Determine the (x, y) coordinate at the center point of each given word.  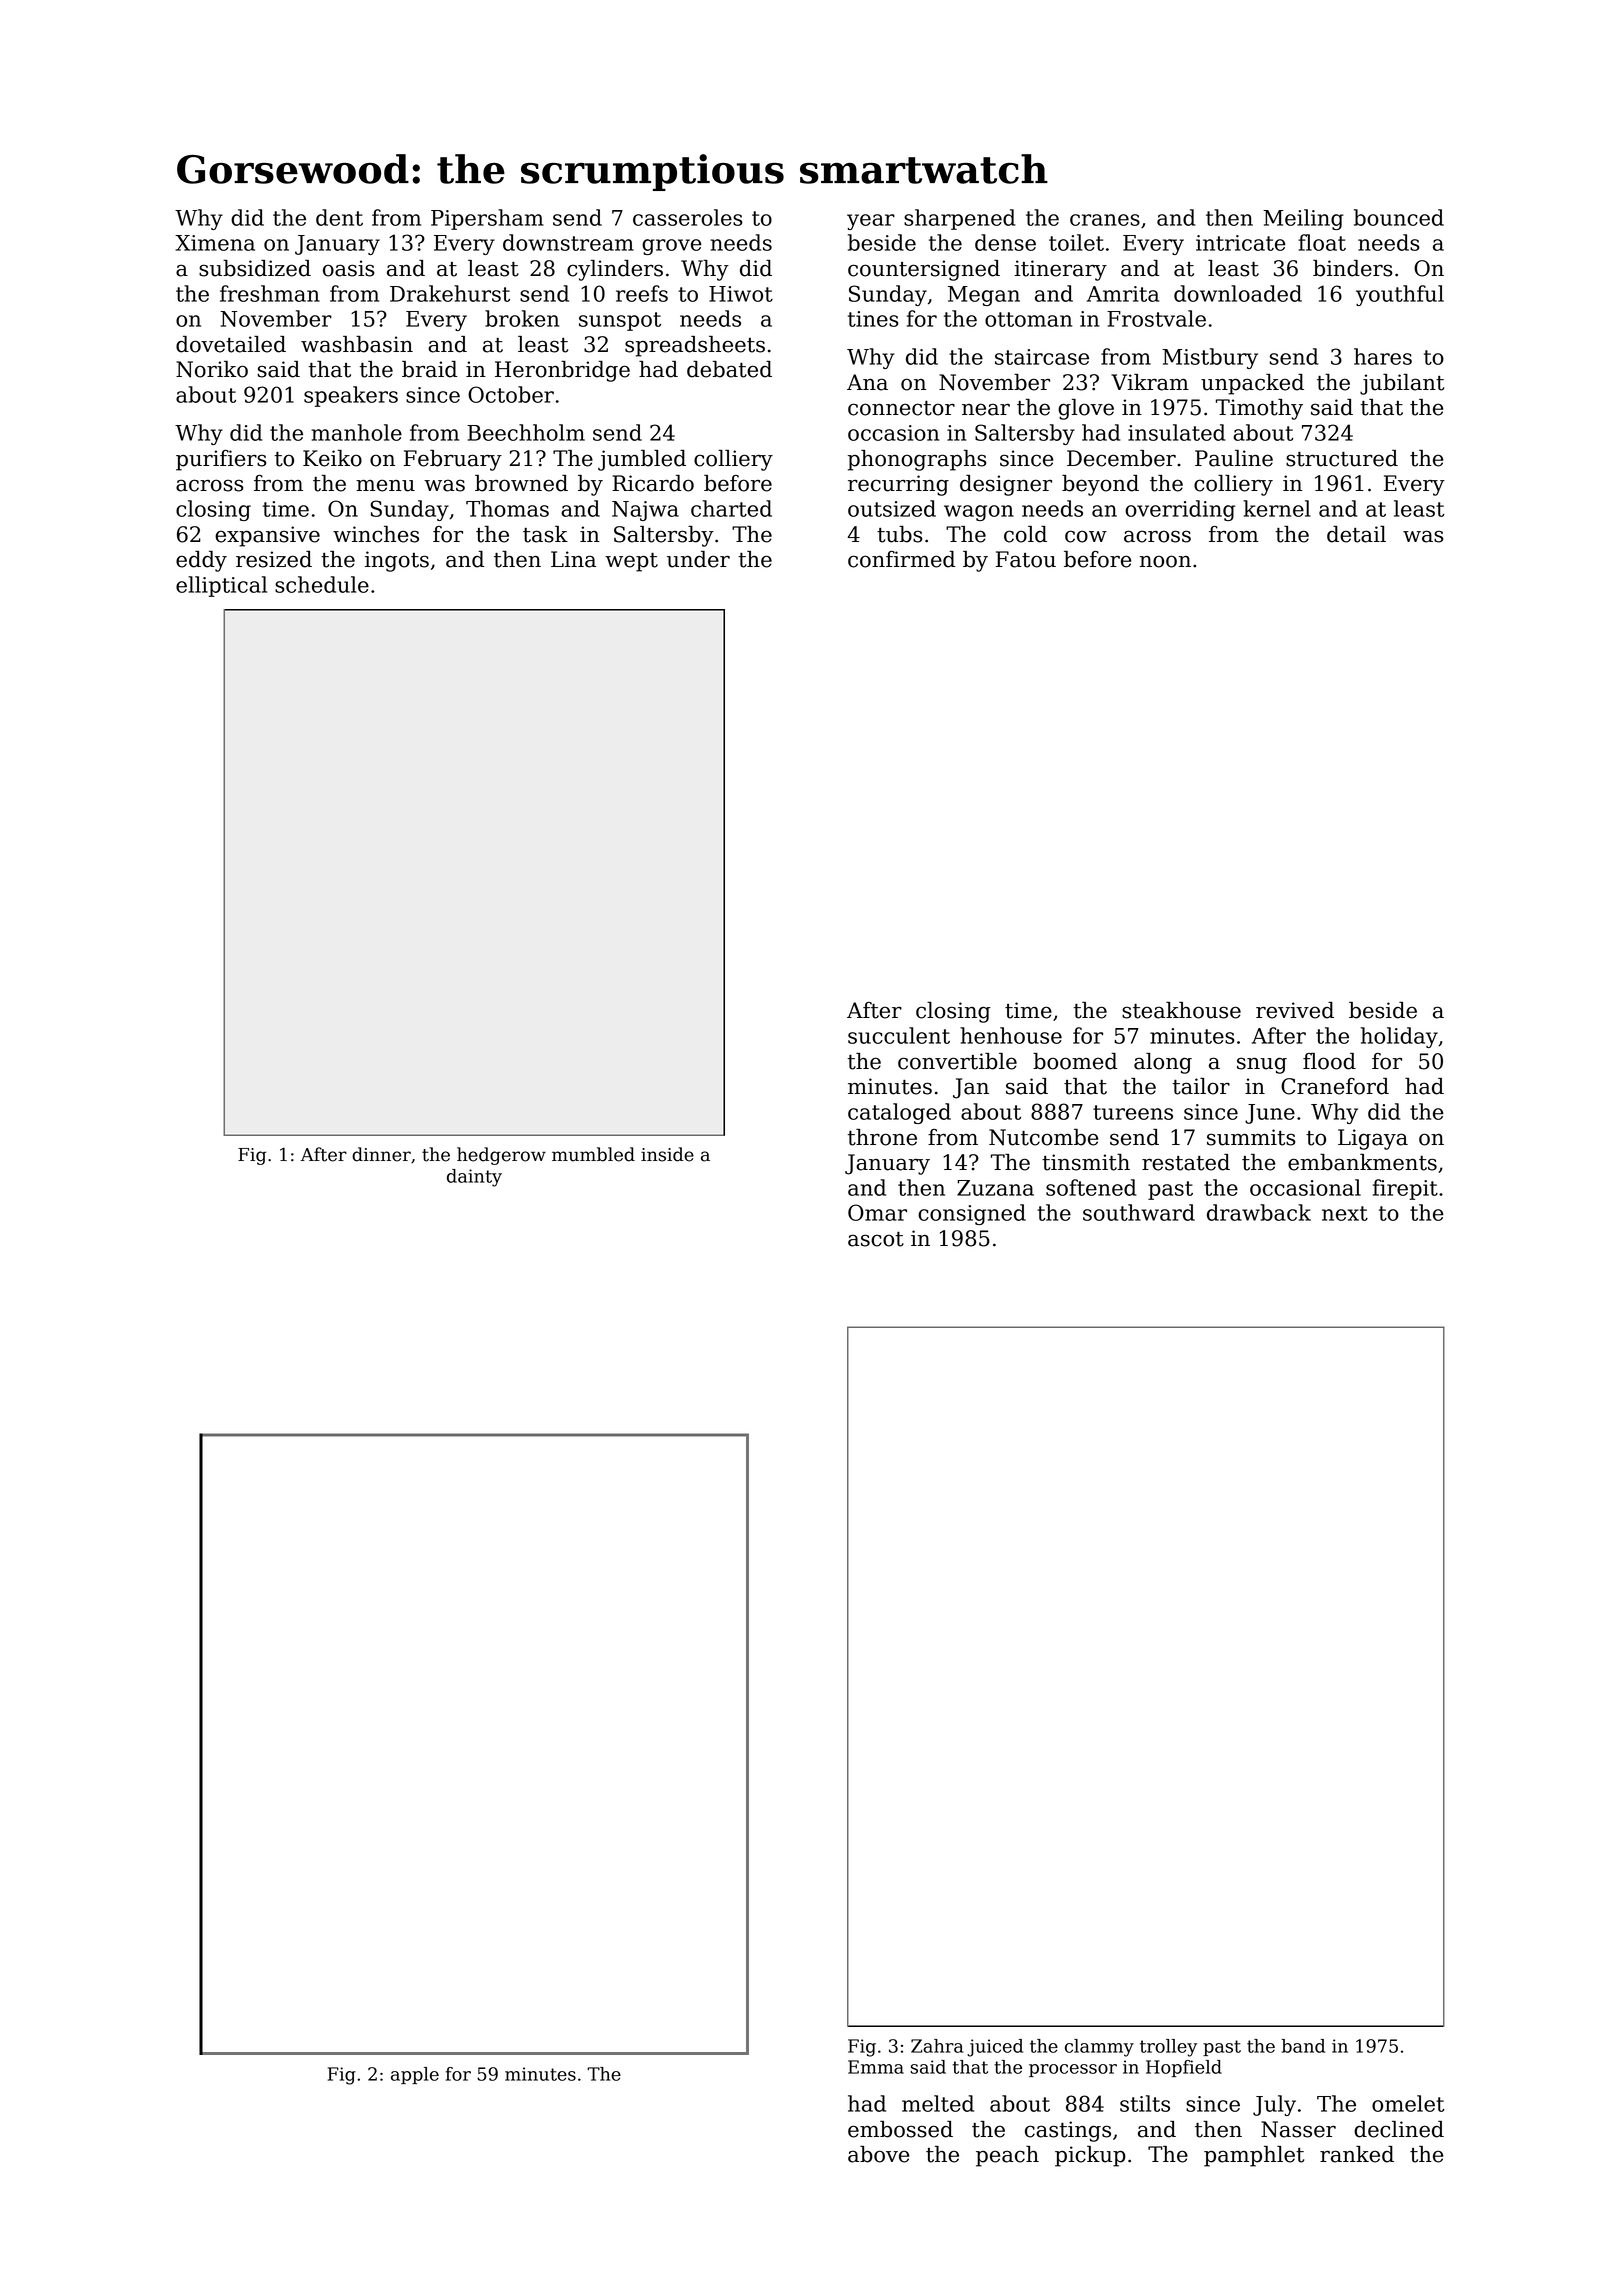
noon (1165, 561)
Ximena (215, 243)
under (698, 559)
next (1345, 1213)
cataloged (899, 1113)
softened (1091, 1187)
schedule (322, 584)
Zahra (937, 2046)
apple (415, 2075)
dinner (381, 1154)
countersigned (924, 270)
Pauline (1234, 458)
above (878, 2154)
